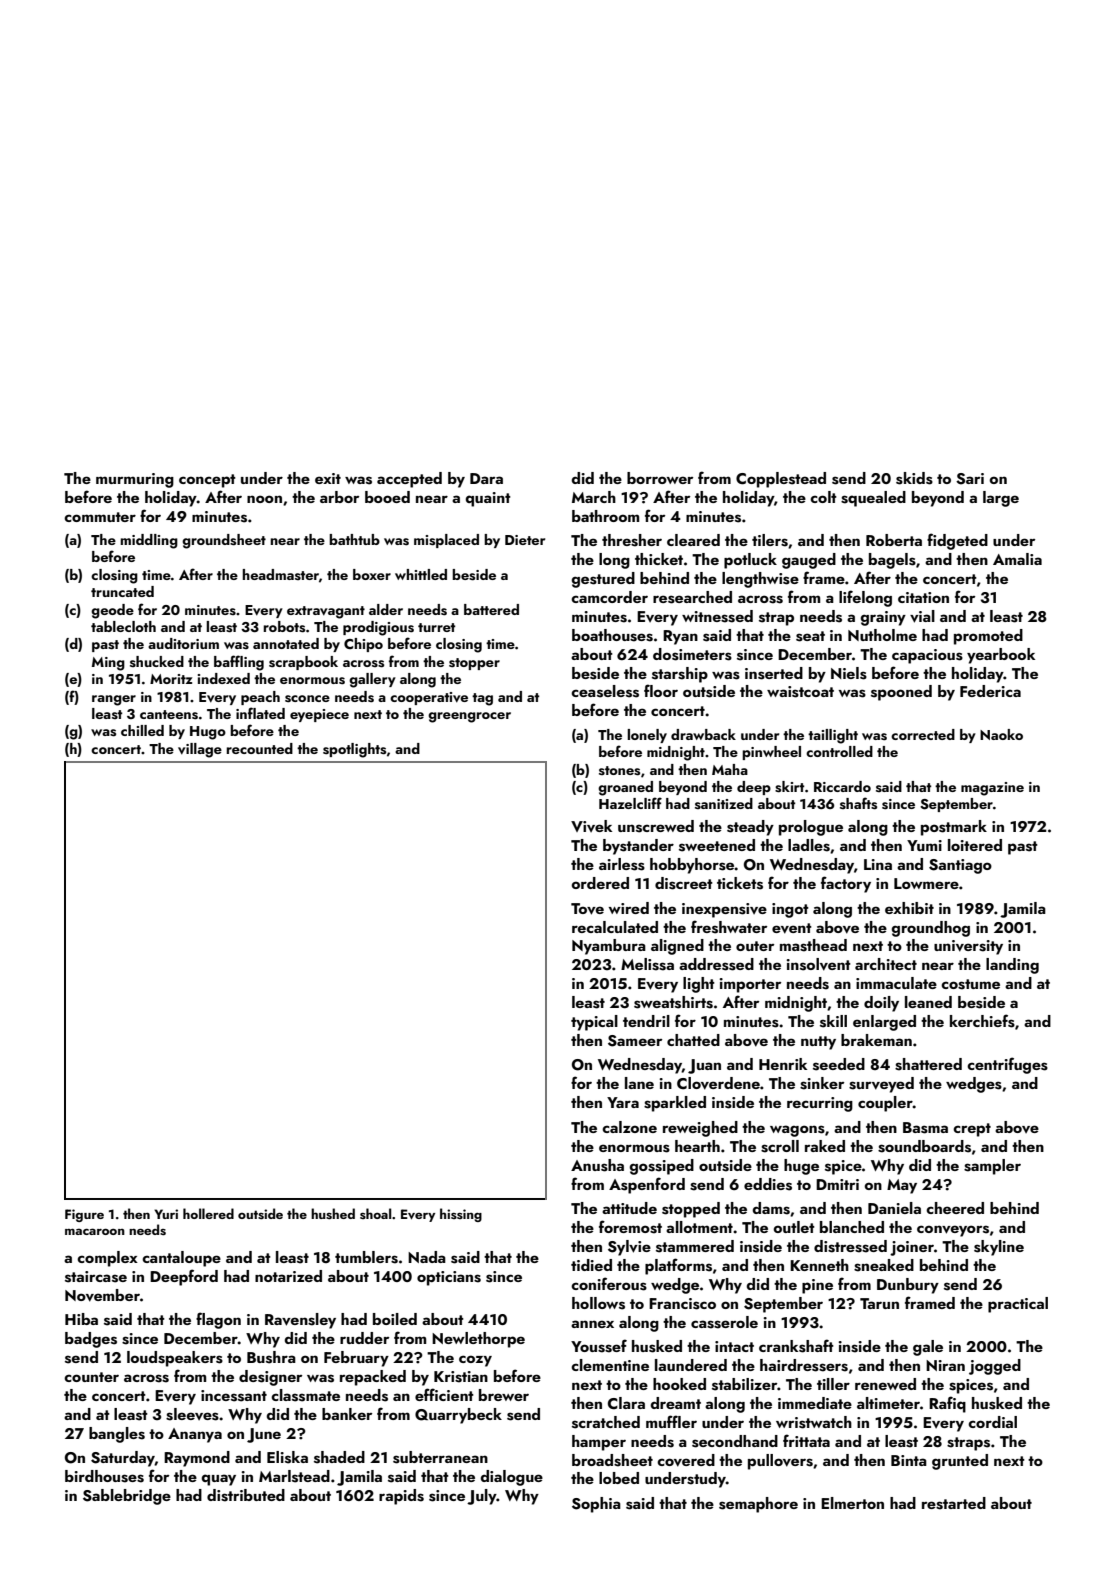 This document has width=1118, height=1581. I want to click on attitude, so click(629, 1208).
